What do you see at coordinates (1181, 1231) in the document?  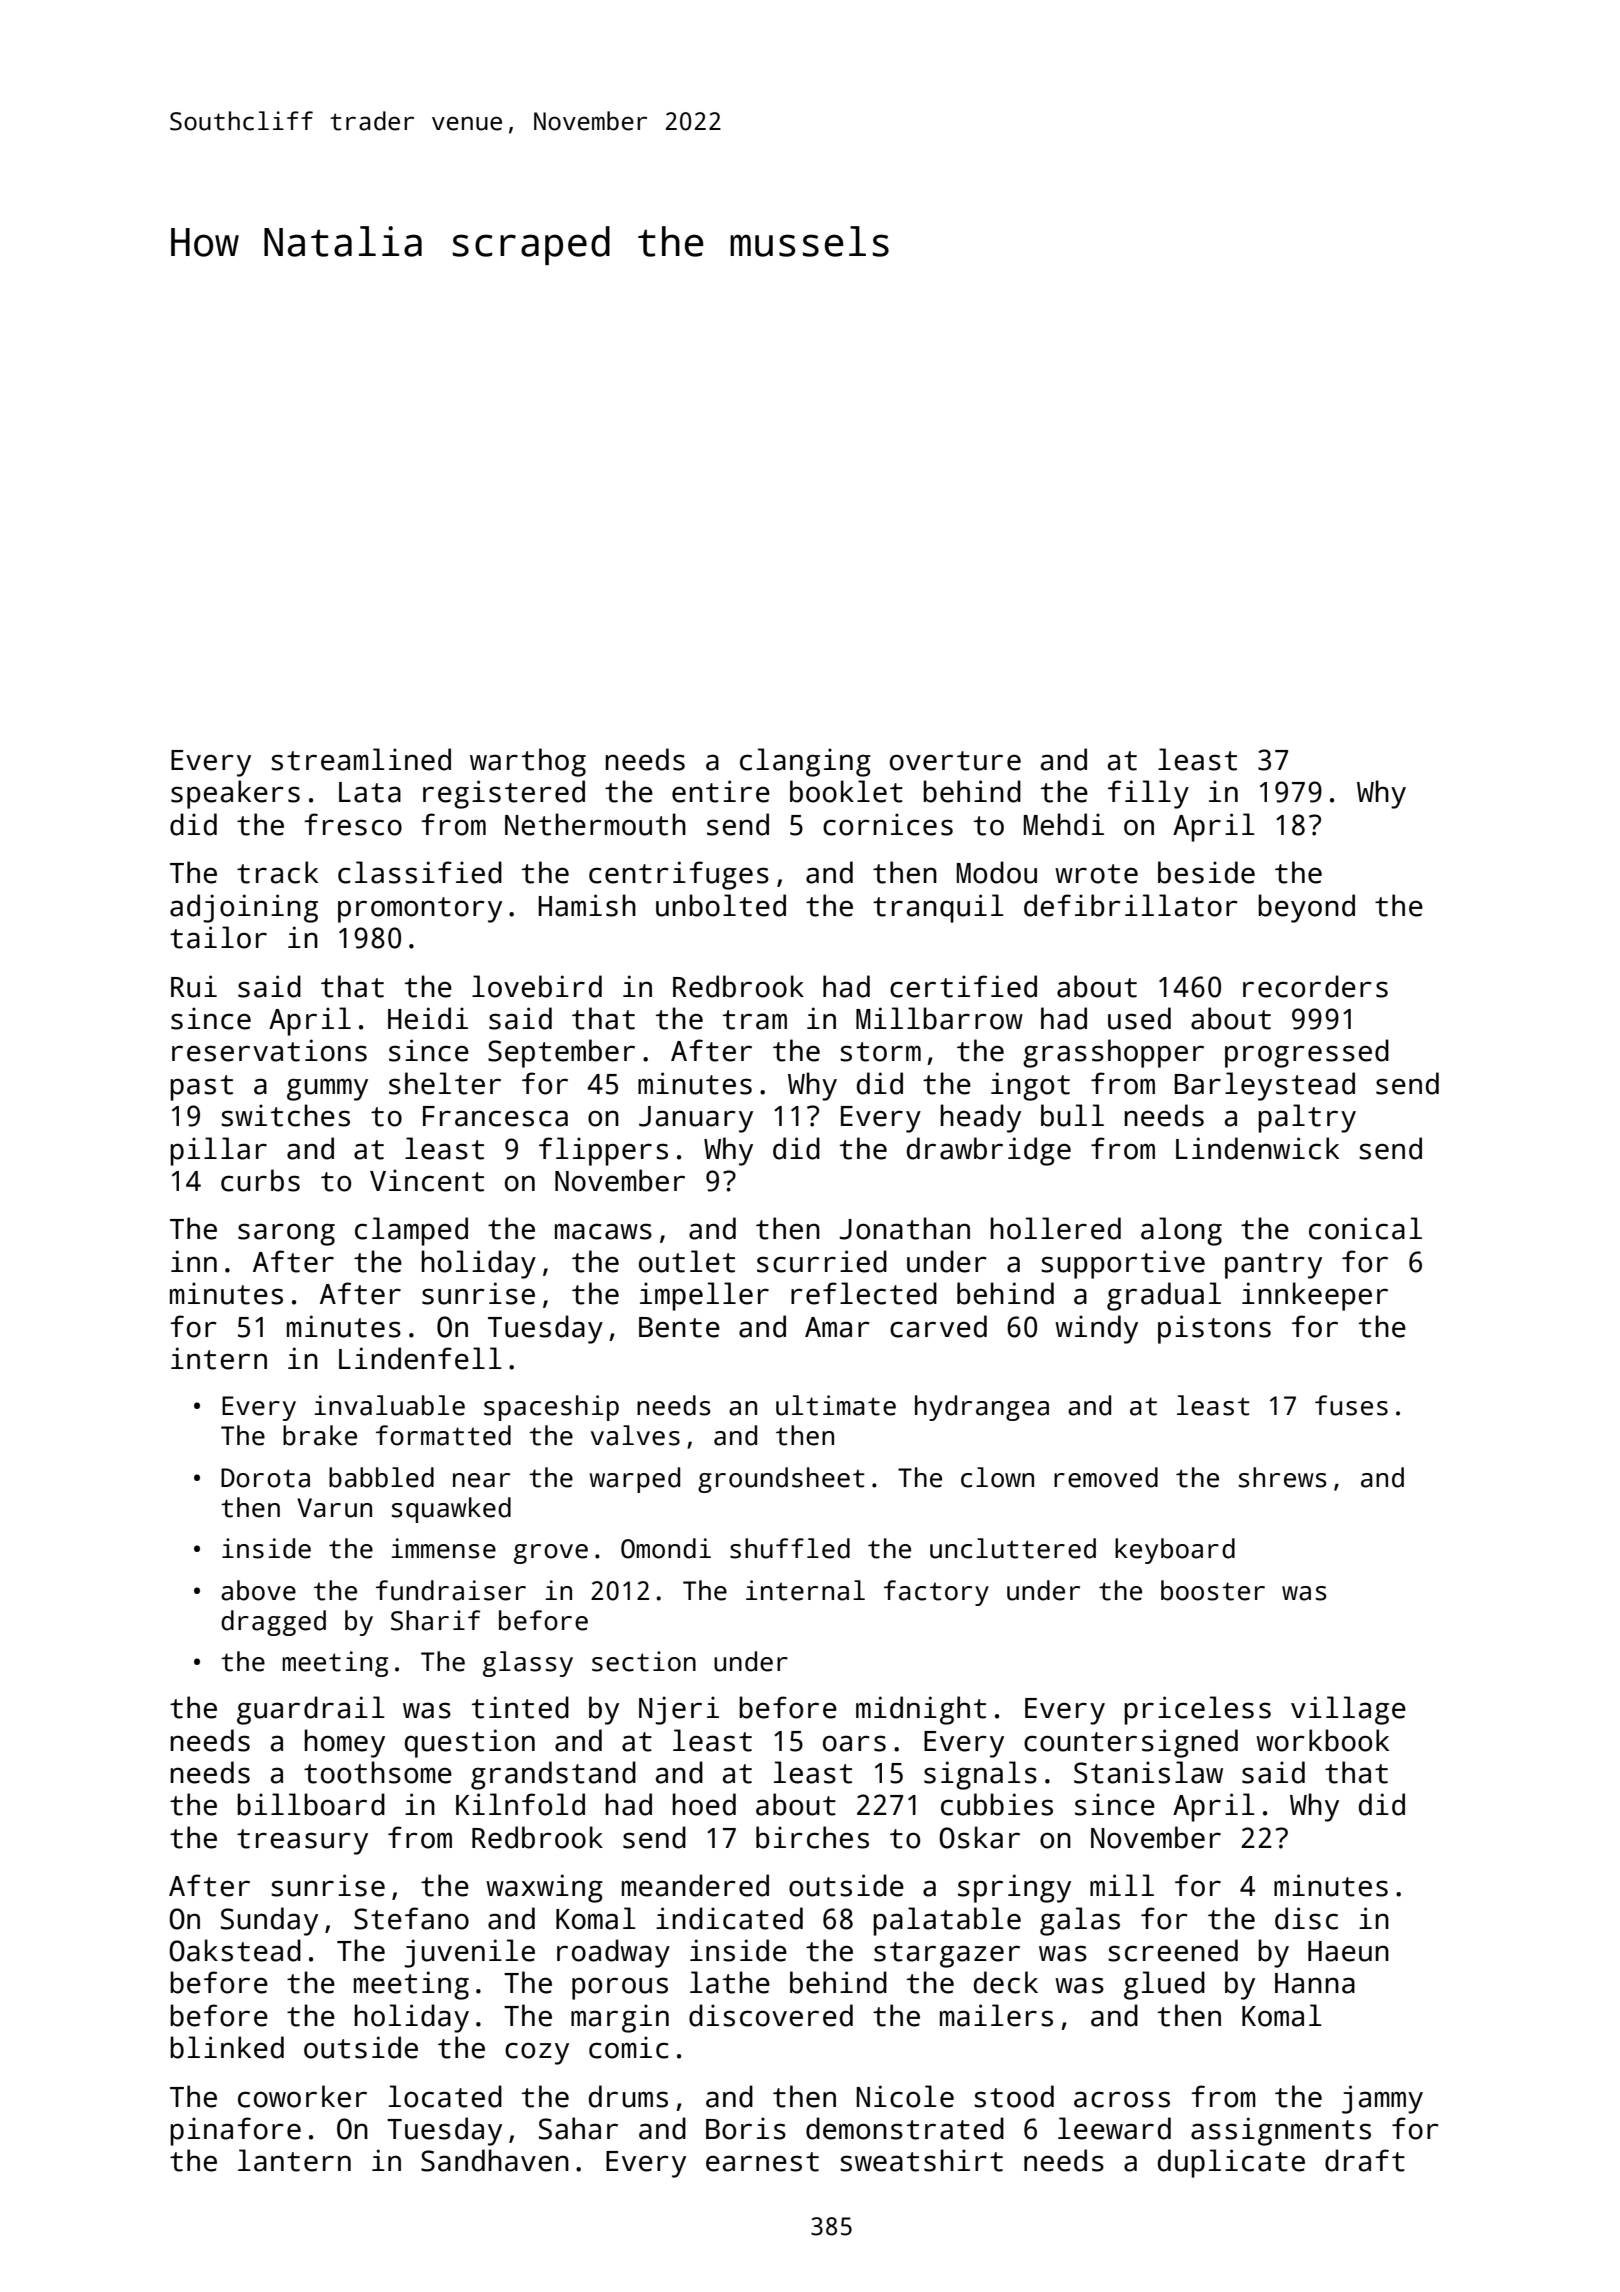 I see `along` at bounding box center [1181, 1231].
